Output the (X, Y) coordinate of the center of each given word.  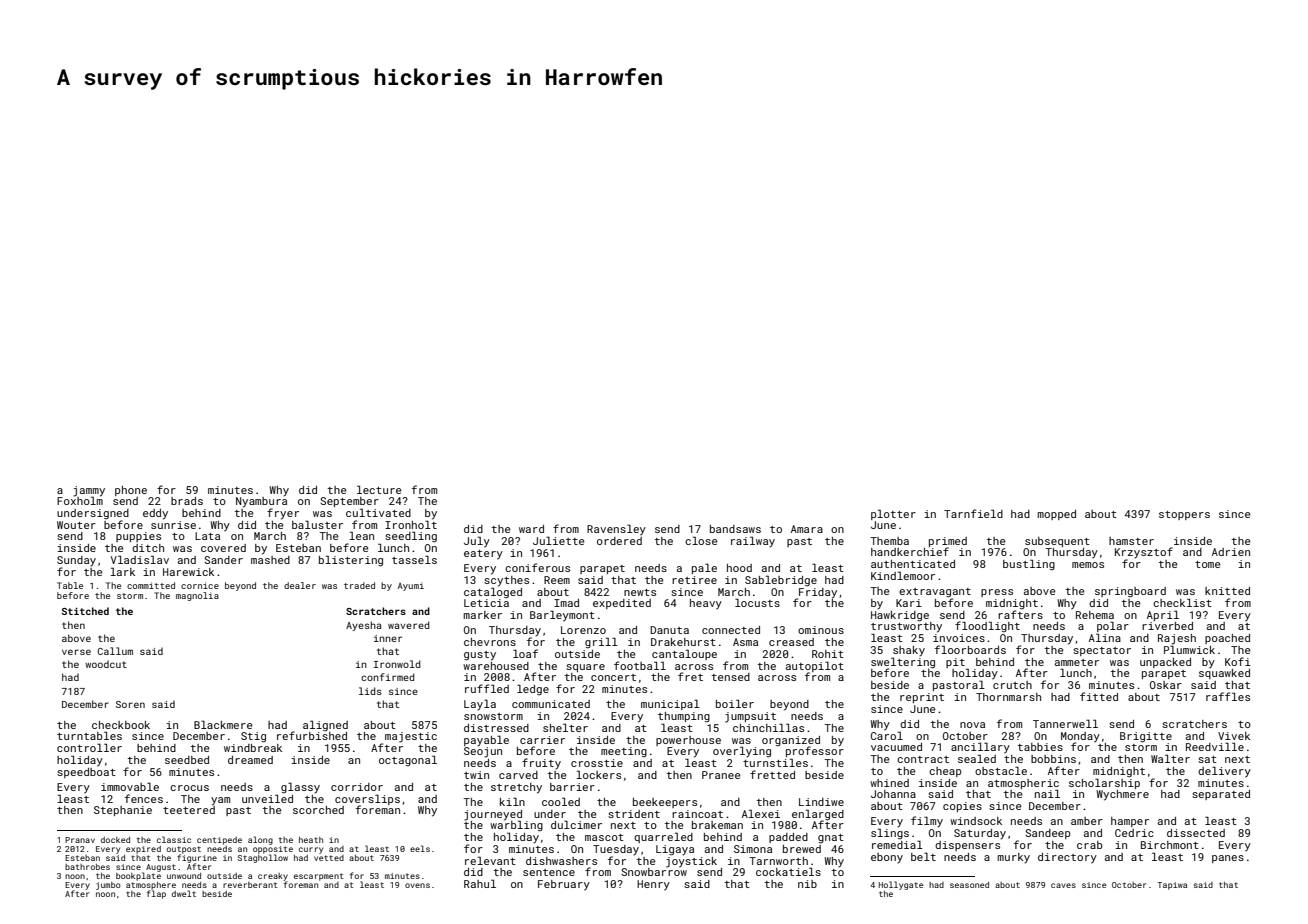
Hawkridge (900, 616)
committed (151, 585)
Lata (207, 536)
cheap (945, 772)
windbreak (253, 748)
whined (889, 783)
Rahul (480, 883)
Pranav (80, 840)
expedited (622, 604)
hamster (1131, 541)
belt (923, 856)
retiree (694, 580)
